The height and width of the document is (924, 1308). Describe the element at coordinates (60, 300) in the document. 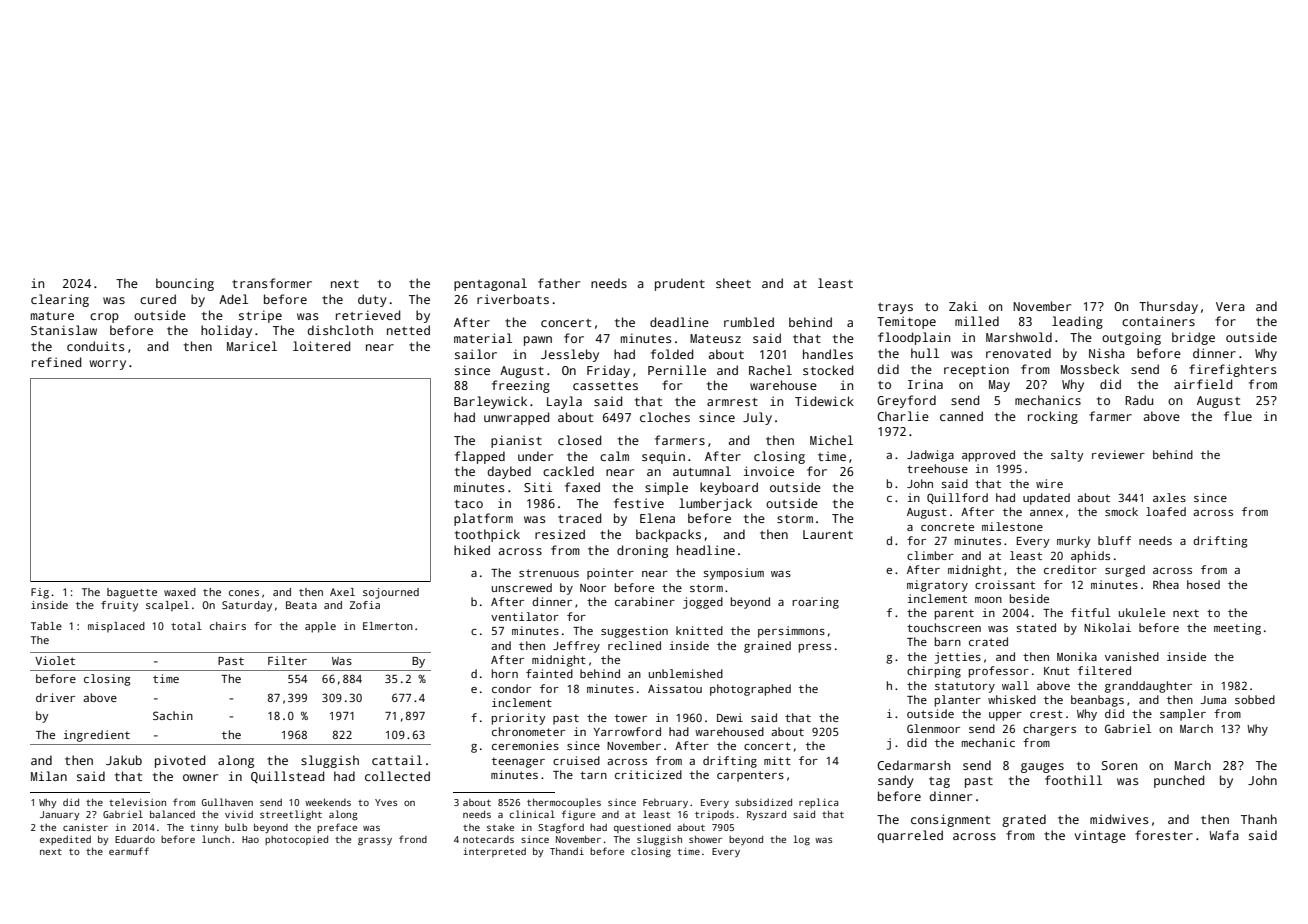

I see `clearing` at that location.
